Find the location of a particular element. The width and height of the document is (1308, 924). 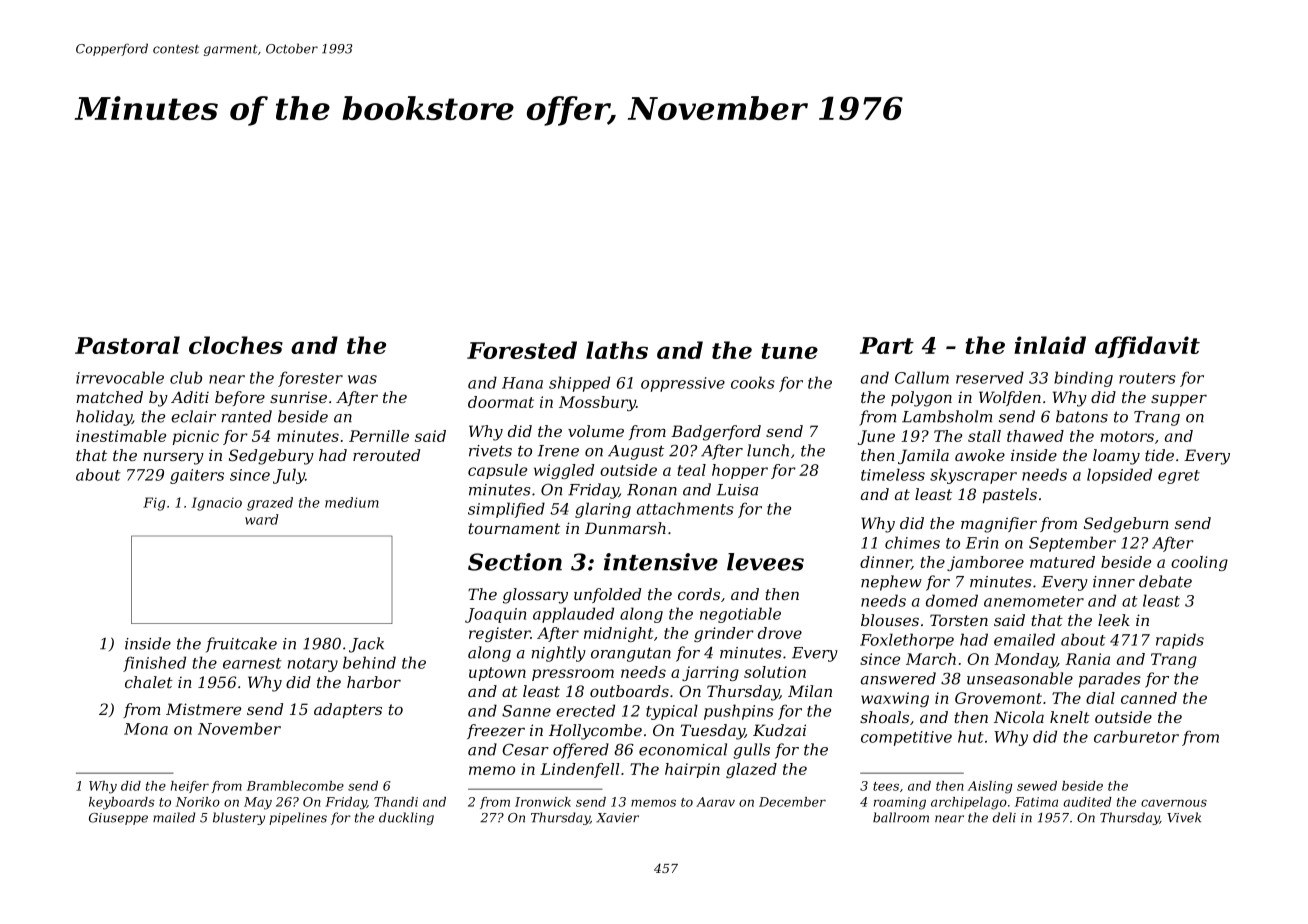

ballroom is located at coordinates (901, 817).
